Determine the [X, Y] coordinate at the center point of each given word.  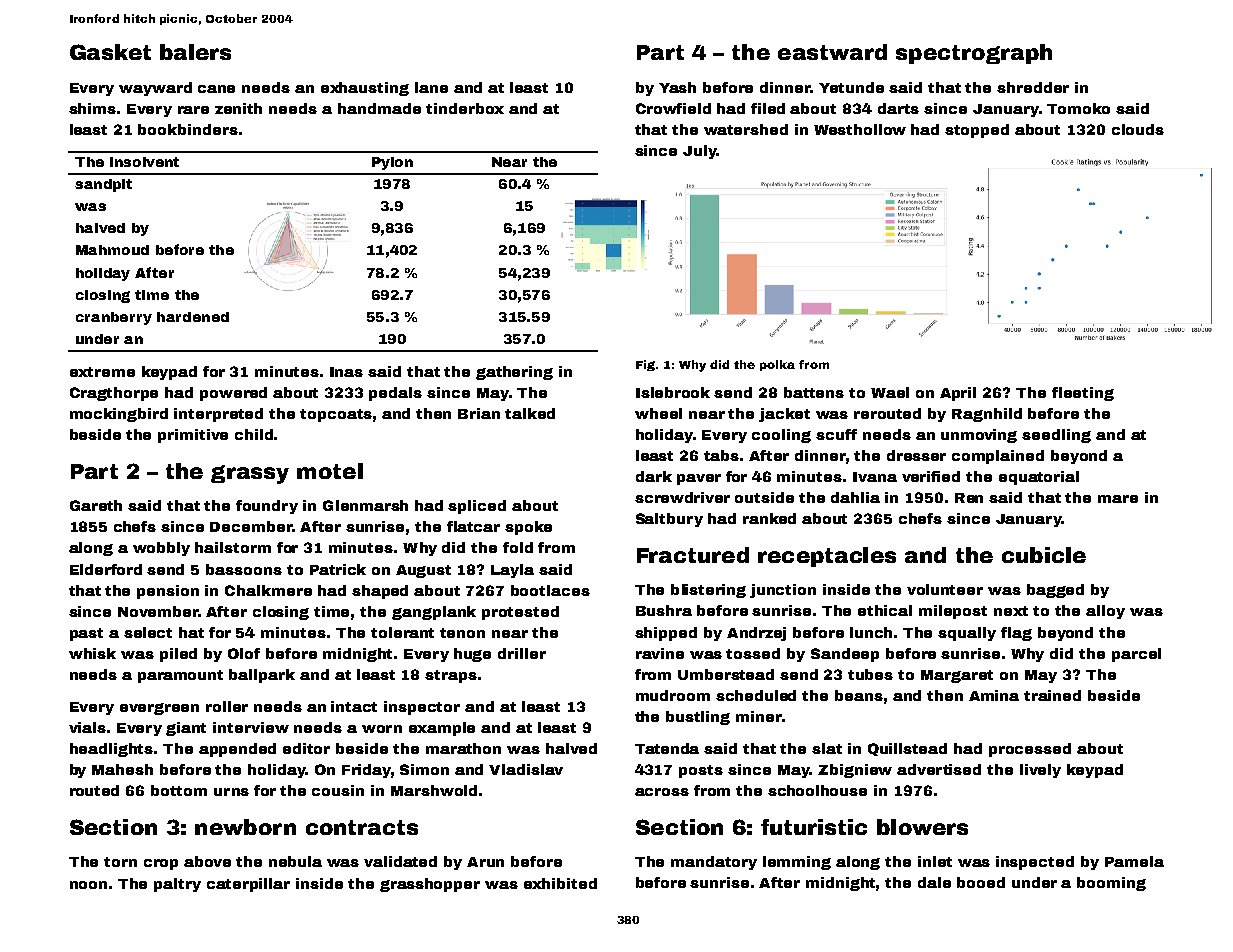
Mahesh [122, 769]
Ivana [875, 477]
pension [168, 592]
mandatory [714, 863]
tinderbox [465, 108]
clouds [1138, 129]
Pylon [392, 163]
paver [699, 479]
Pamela [1134, 861]
